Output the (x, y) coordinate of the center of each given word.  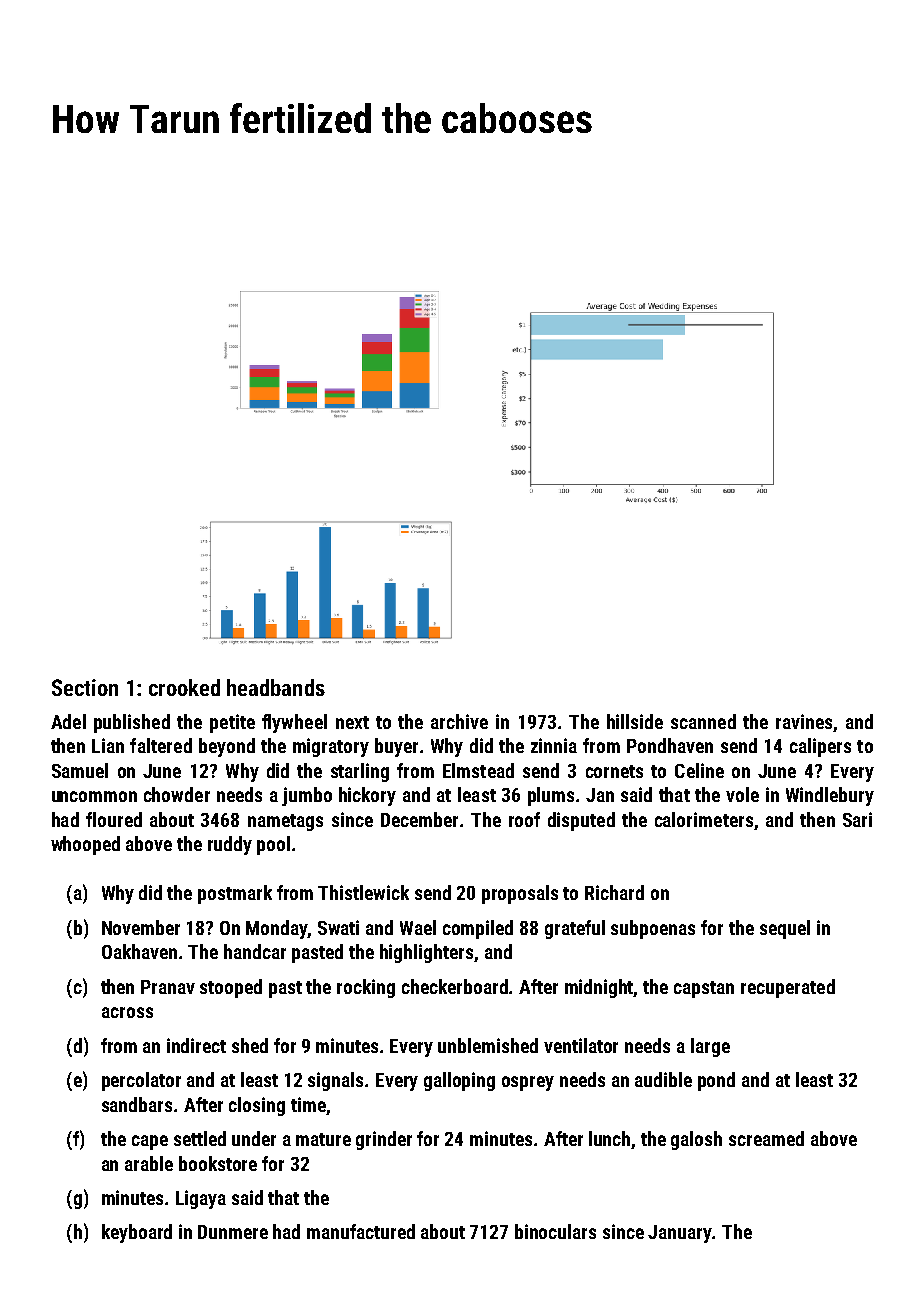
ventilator (581, 1045)
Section (85, 687)
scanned (703, 721)
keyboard (137, 1233)
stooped (231, 988)
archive (459, 721)
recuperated (788, 988)
